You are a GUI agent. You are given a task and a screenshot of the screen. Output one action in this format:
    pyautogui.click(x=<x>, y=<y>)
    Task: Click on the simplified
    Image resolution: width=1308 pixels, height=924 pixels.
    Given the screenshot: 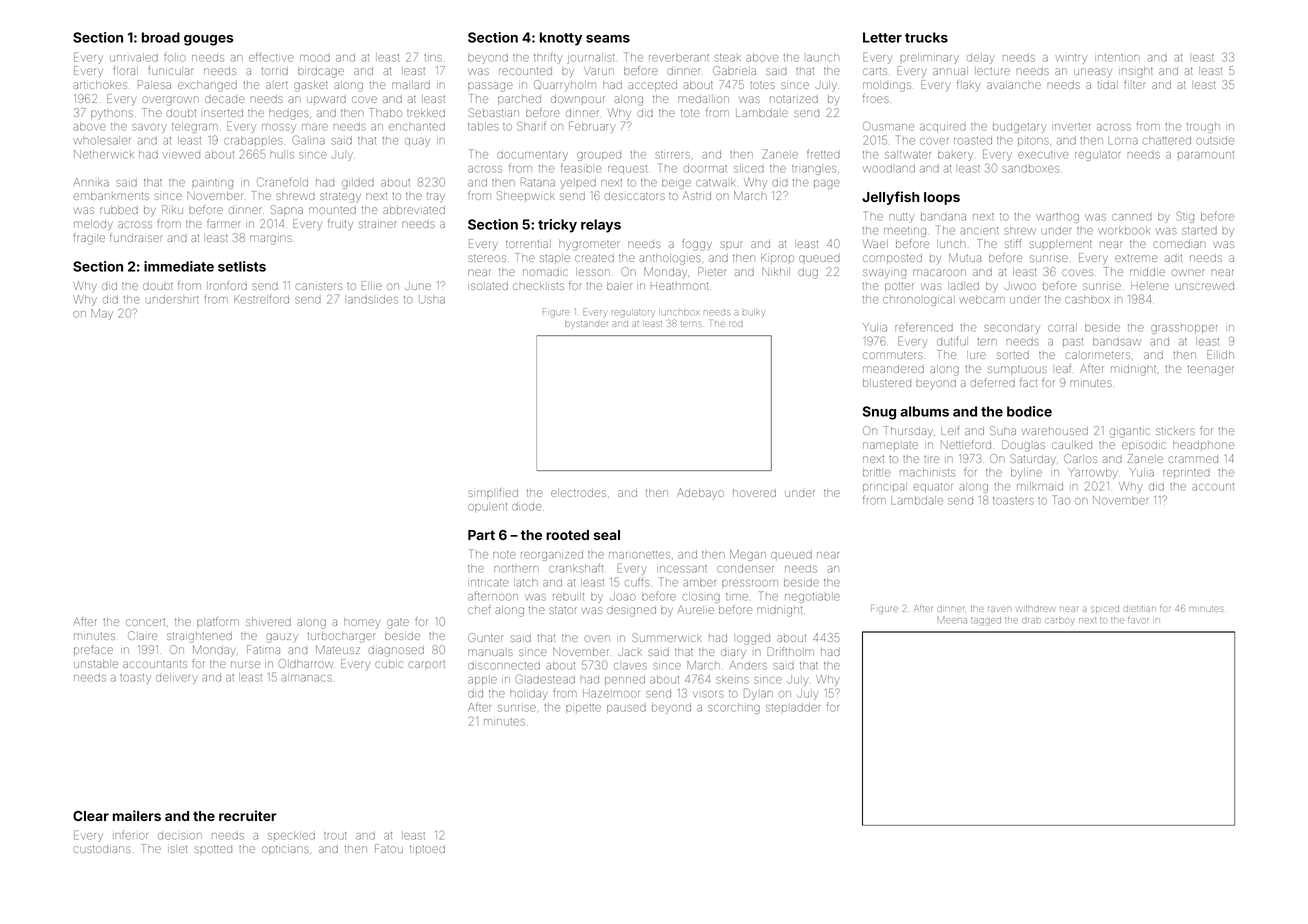 What is the action you would take?
    pyautogui.click(x=493, y=493)
